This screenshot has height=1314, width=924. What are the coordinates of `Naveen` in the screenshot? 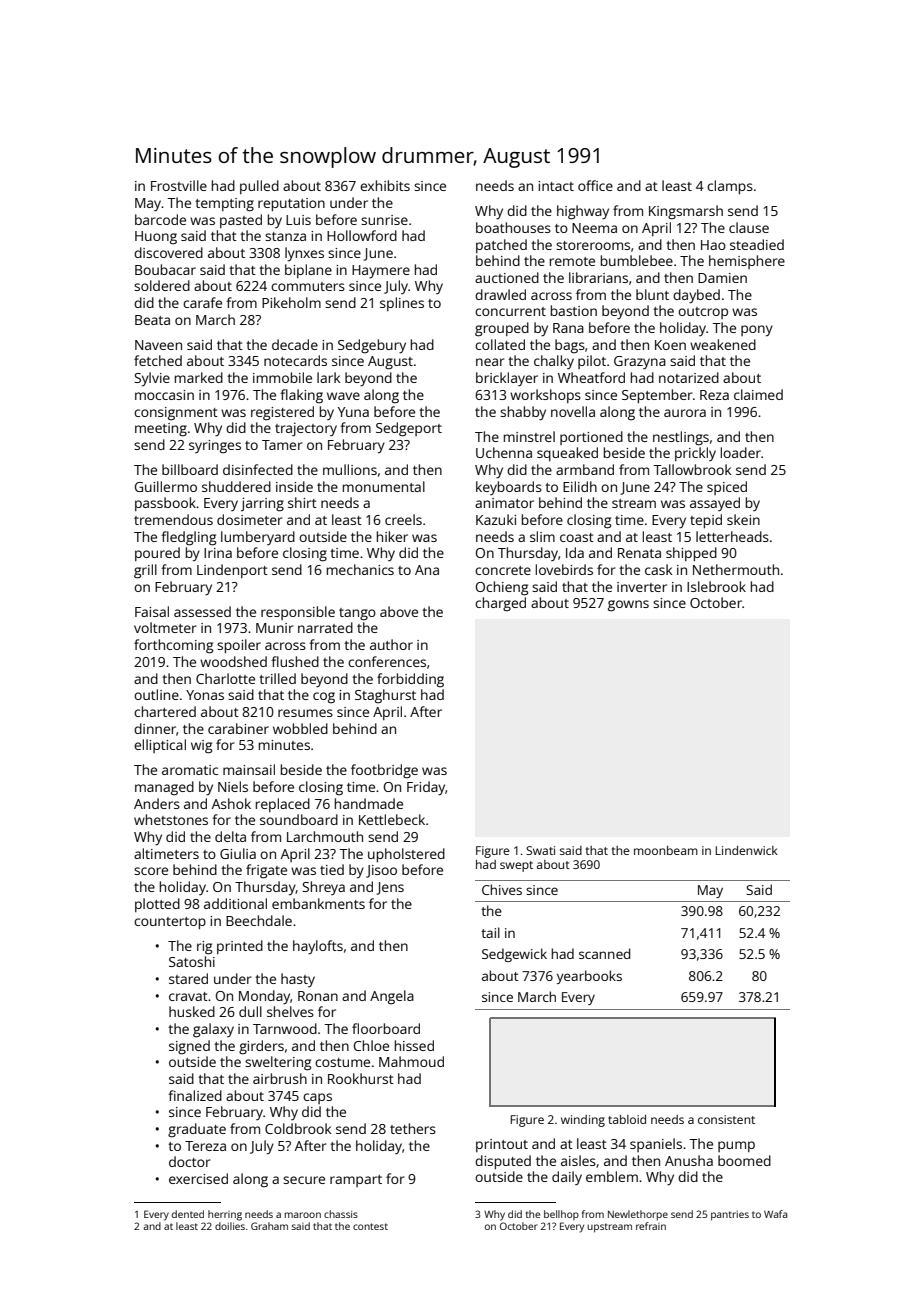 It's located at (158, 345).
